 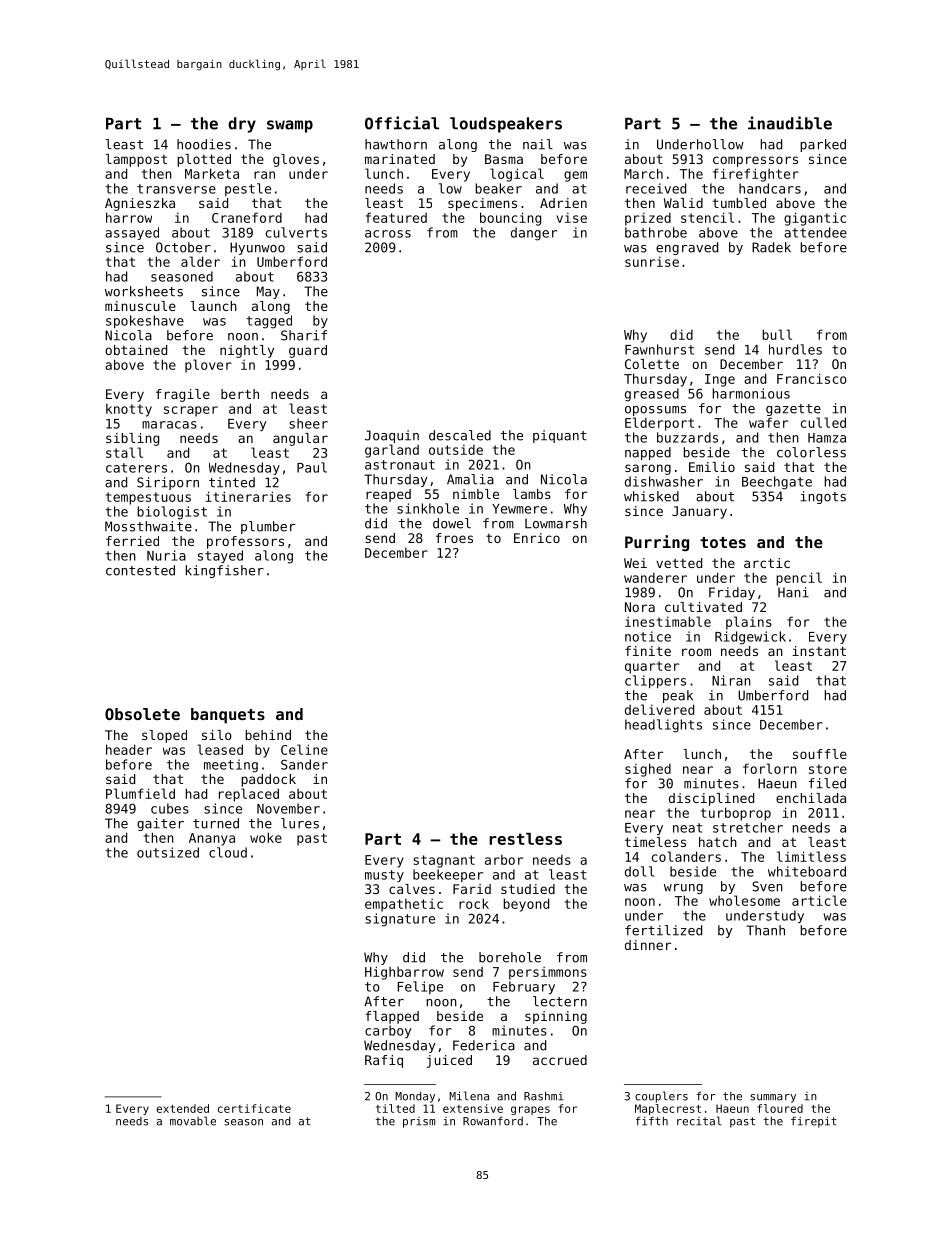 What do you see at coordinates (136, 350) in the screenshot?
I see `obtained` at bounding box center [136, 350].
